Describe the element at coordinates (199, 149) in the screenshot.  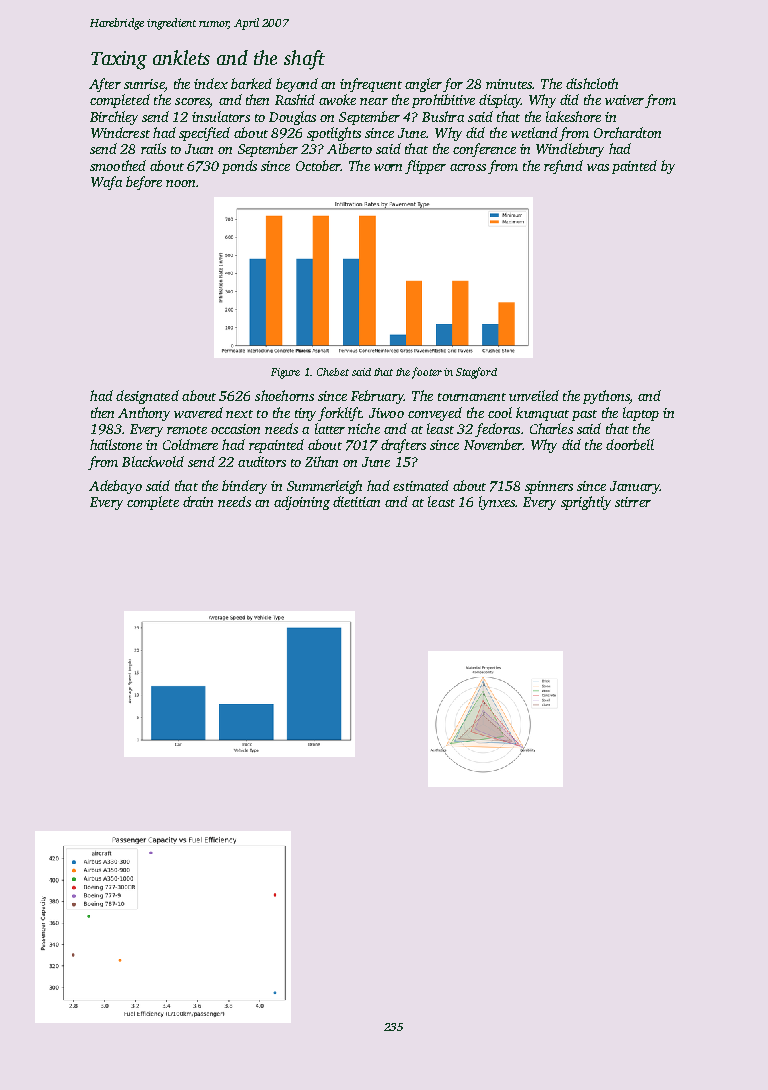
I see `Juan` at that location.
